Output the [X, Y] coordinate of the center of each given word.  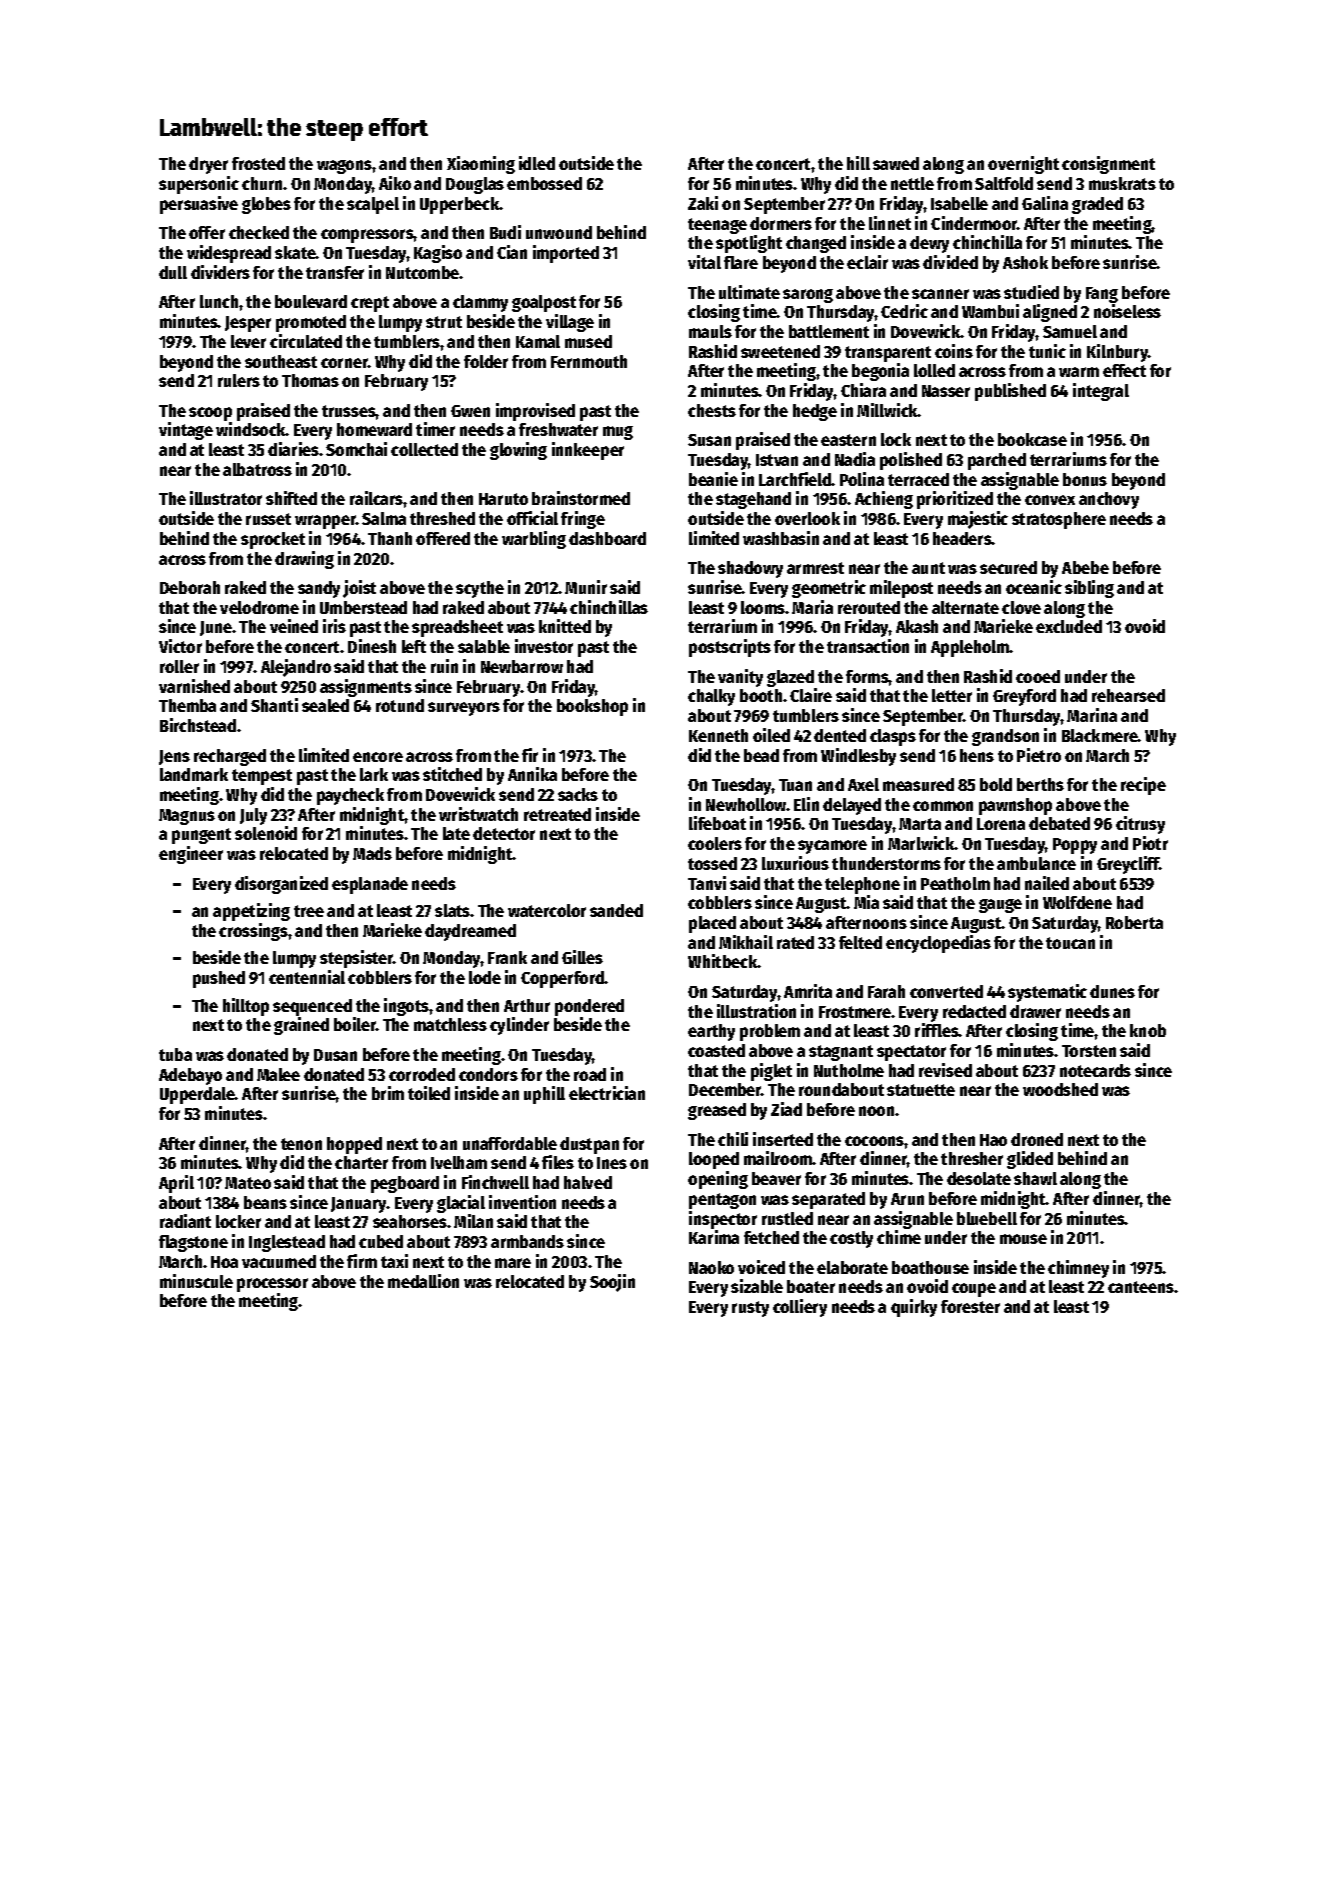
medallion [423, 1281]
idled [537, 163]
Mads [372, 853]
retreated [557, 814]
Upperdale [197, 1095]
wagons [344, 167]
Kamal [538, 341]
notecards [1095, 1070]
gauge [1000, 906]
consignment [1108, 165]
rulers [239, 380]
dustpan [589, 1145]
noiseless [1127, 311]
